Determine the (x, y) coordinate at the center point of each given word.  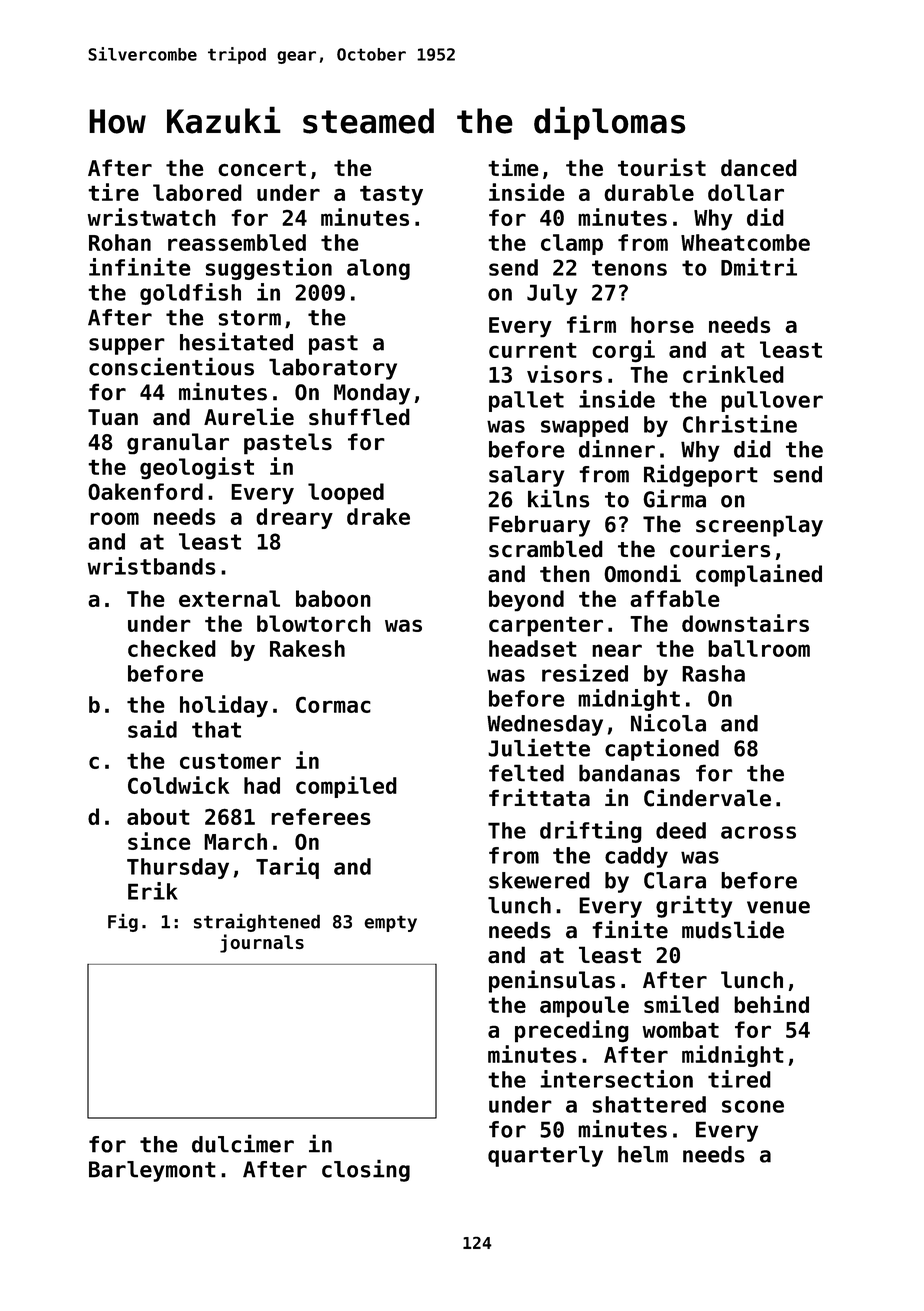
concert (262, 168)
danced (759, 168)
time (513, 167)
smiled (681, 1004)
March (235, 841)
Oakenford (145, 491)
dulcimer (243, 1143)
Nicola (668, 723)
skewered (539, 880)
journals (262, 943)
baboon (333, 598)
